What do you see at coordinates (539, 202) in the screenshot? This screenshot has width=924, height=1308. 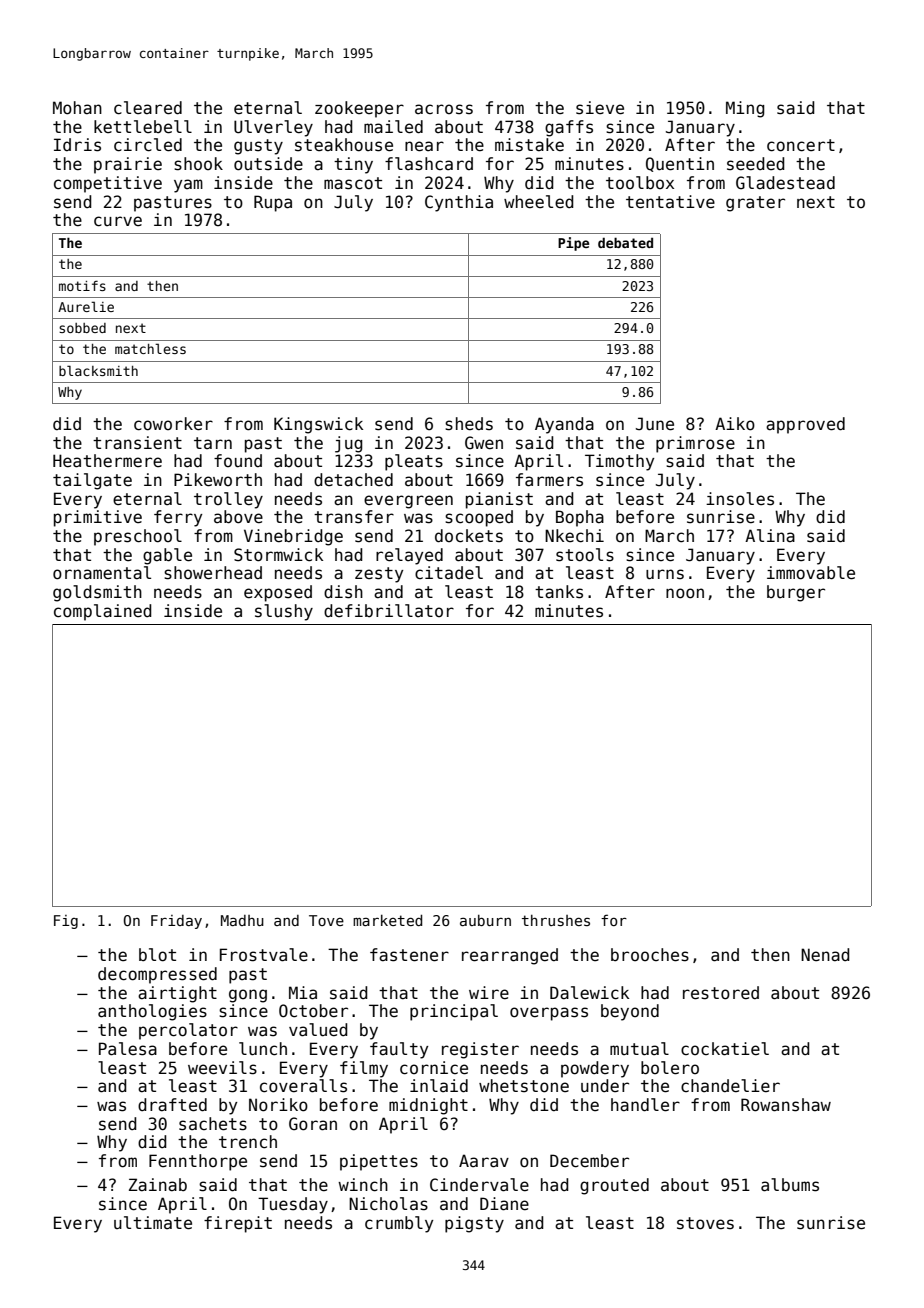 I see `wheeled` at bounding box center [539, 202].
